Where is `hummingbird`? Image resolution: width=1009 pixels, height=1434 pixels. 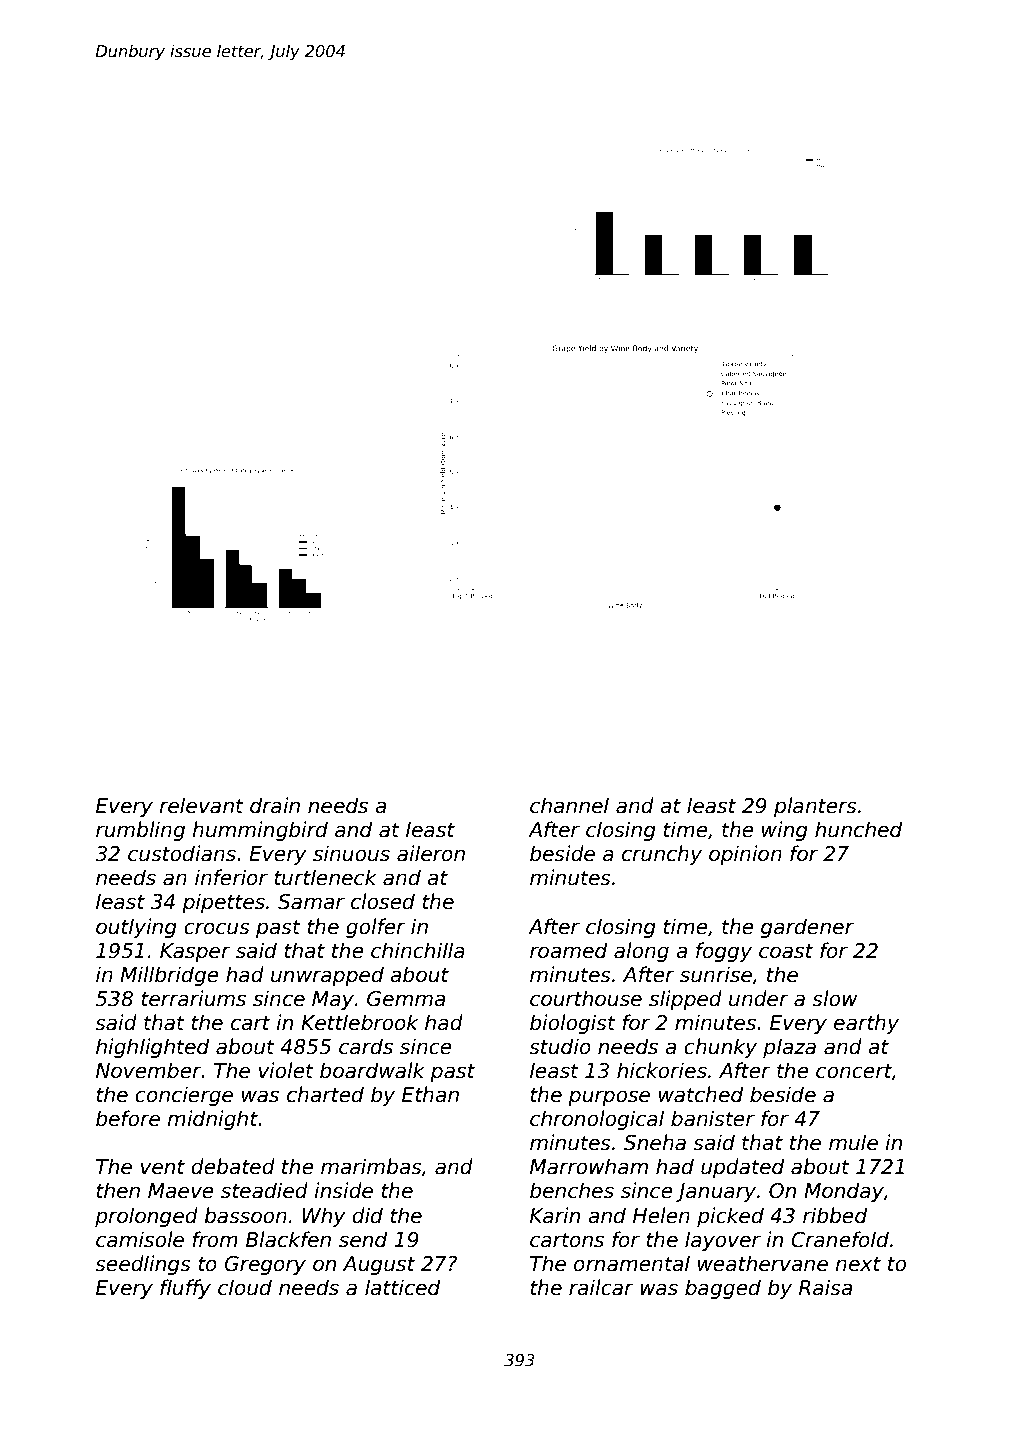
hummingbird is located at coordinates (260, 831).
